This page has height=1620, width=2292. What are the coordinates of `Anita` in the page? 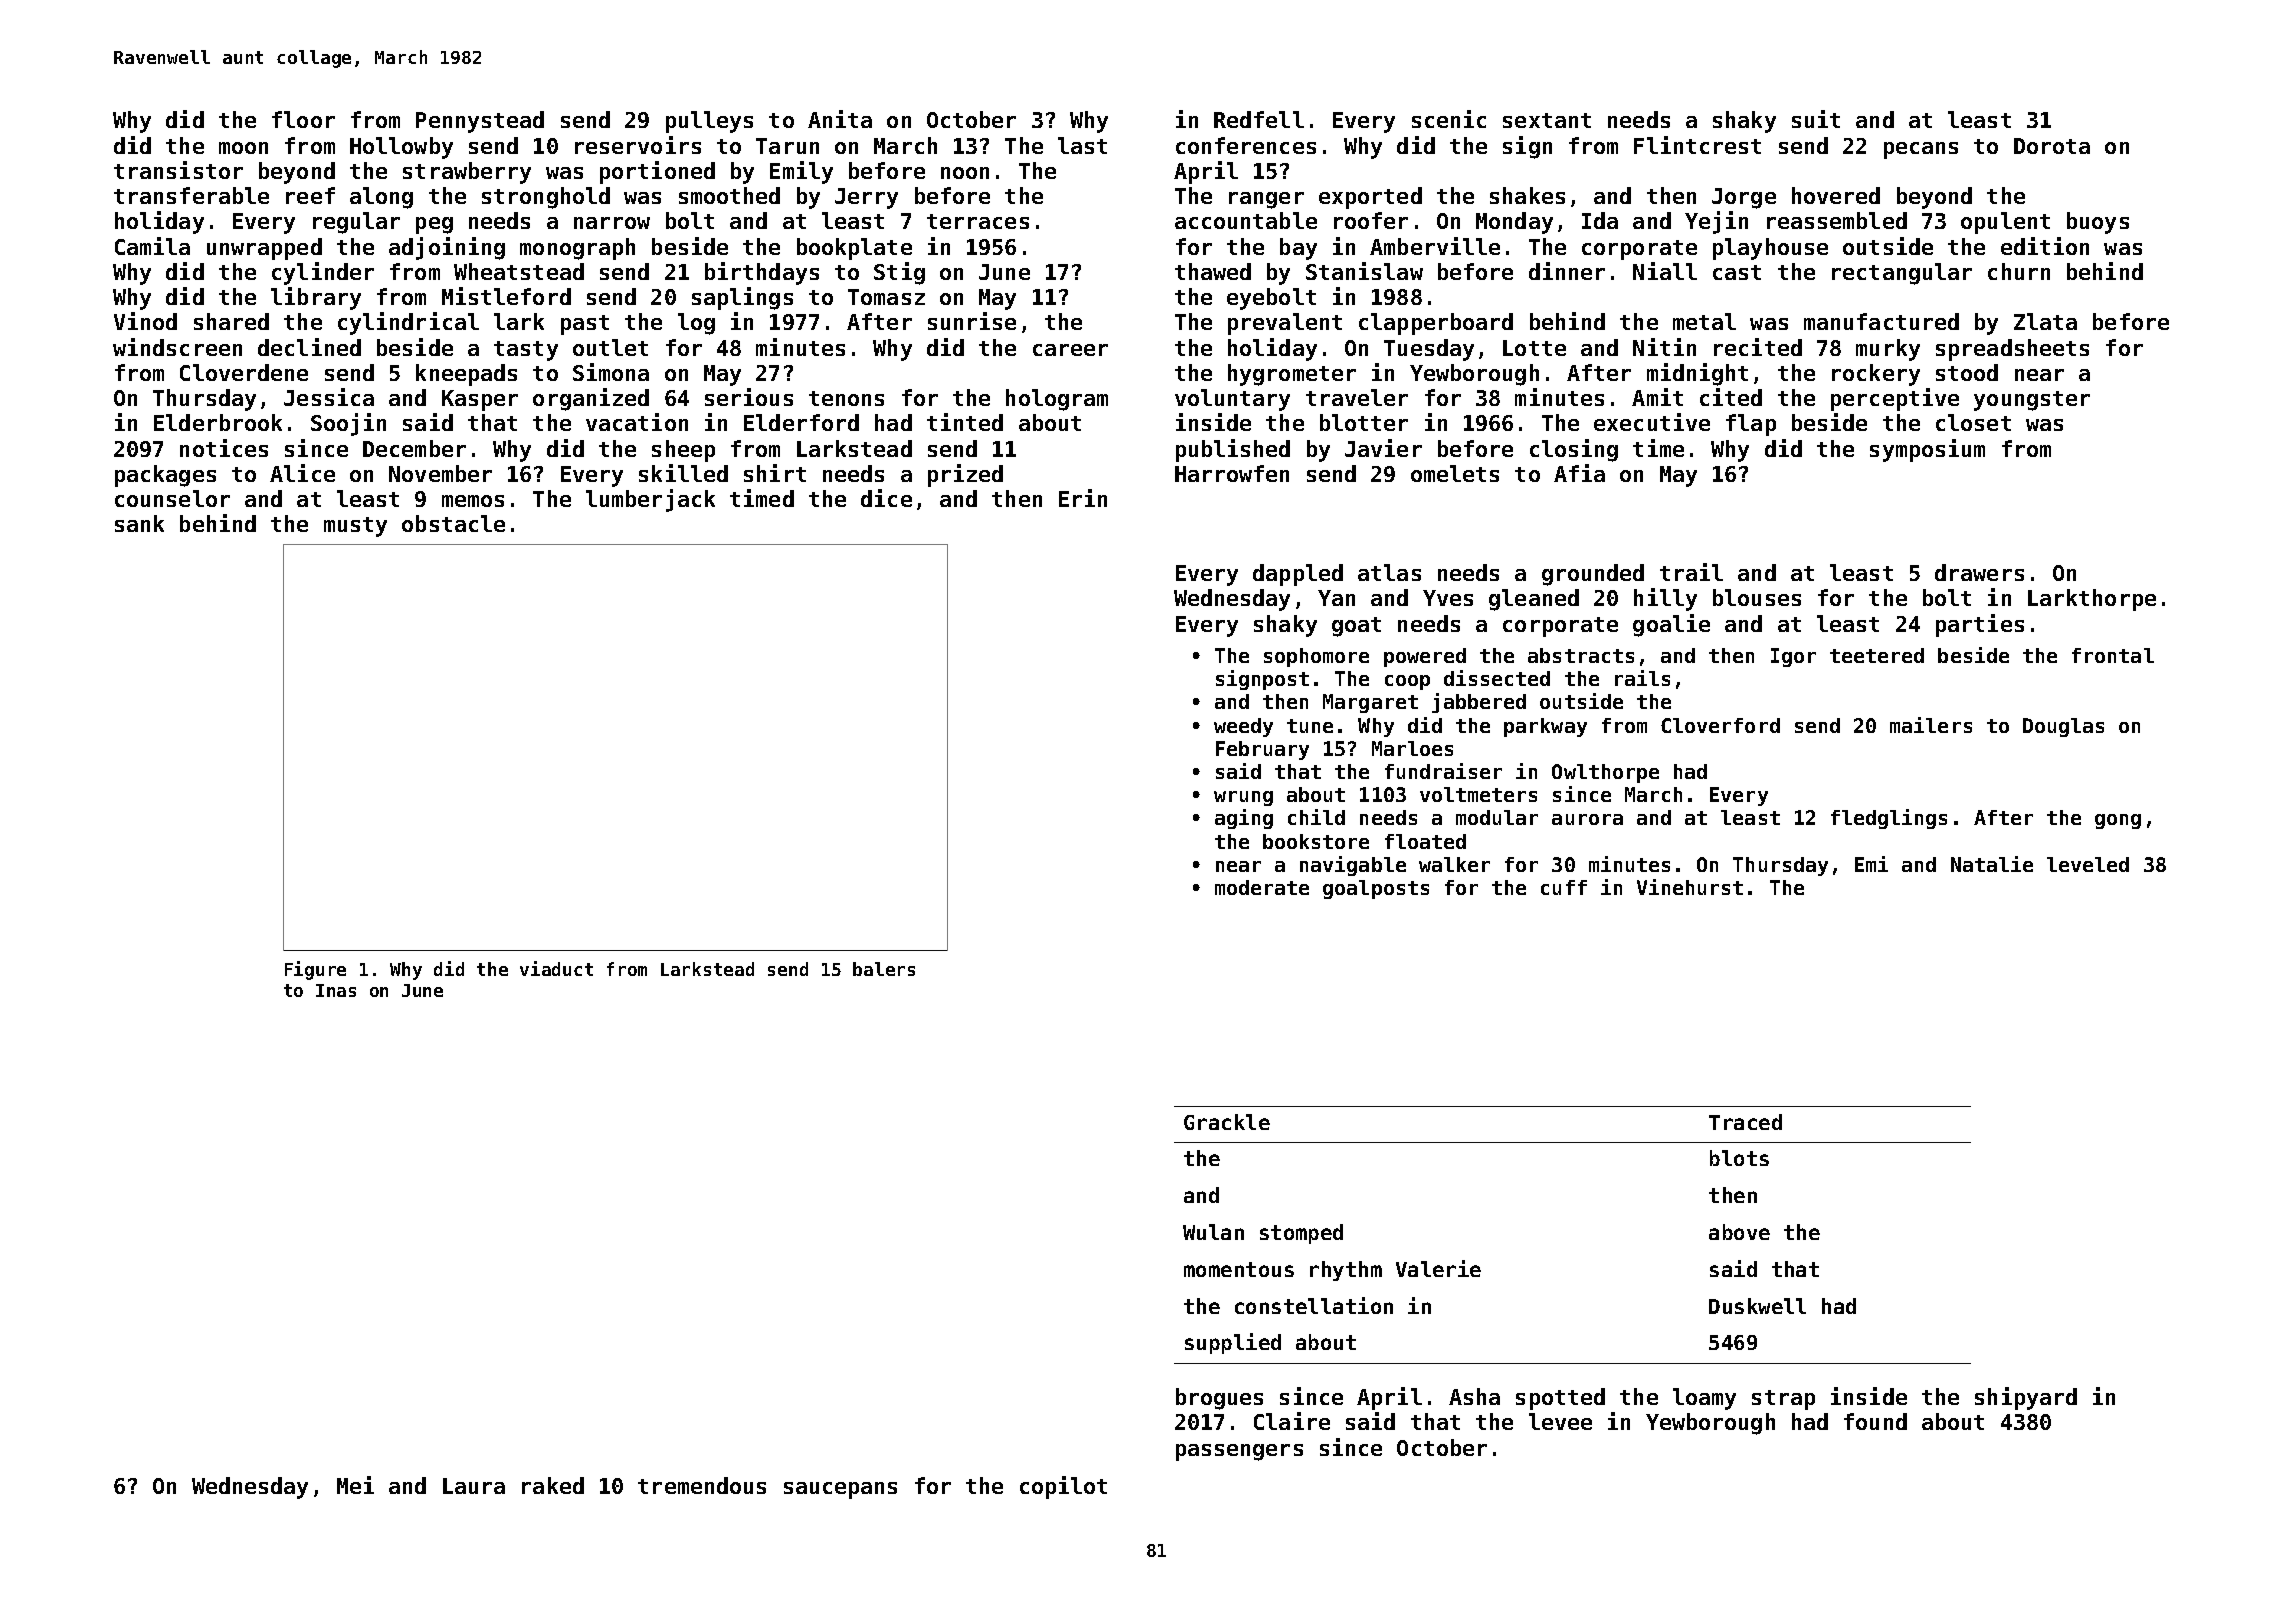 It's located at (840, 119).
